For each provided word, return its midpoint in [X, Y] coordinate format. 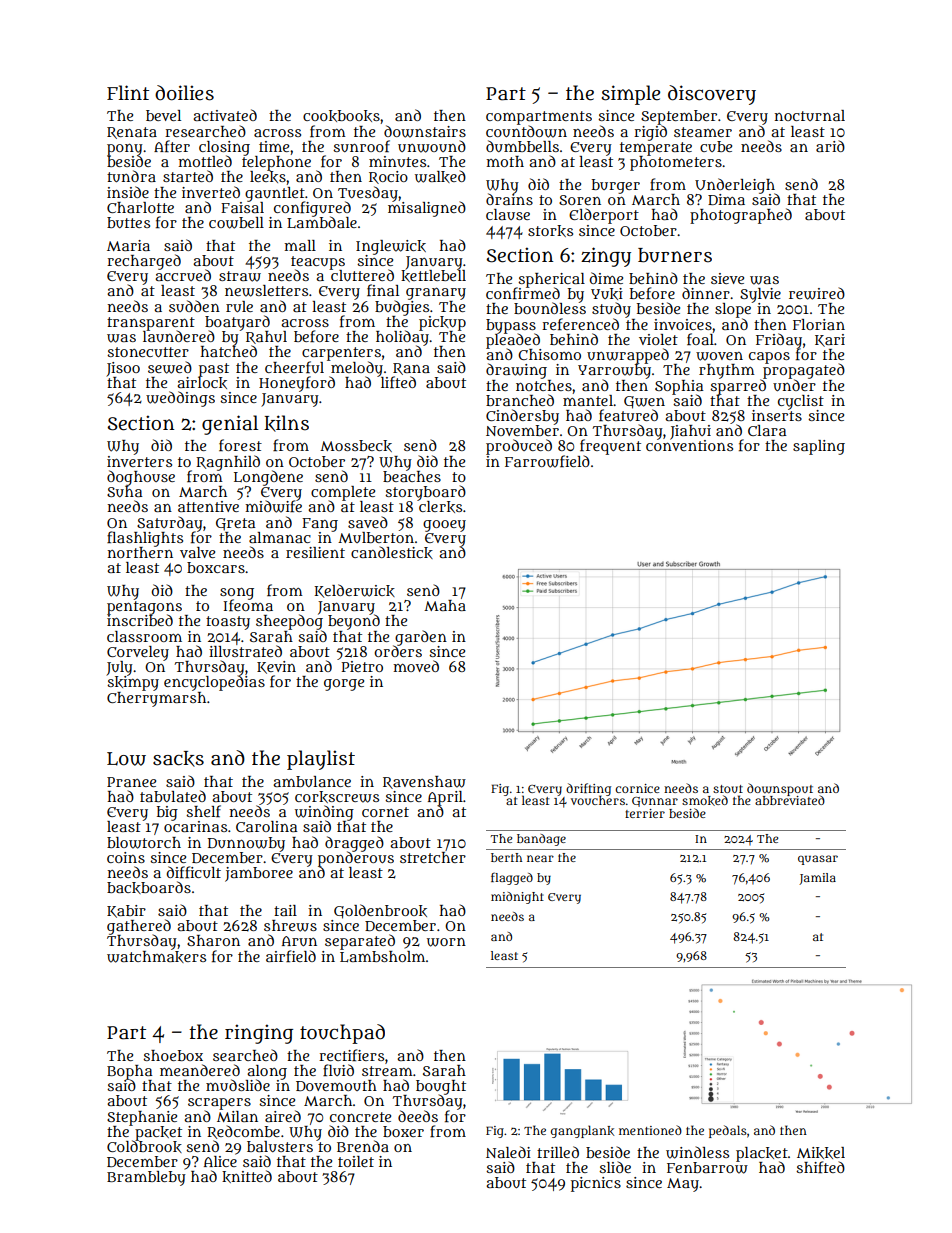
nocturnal [810, 115]
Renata [132, 133]
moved [416, 666]
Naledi [508, 1152]
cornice [637, 788]
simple [631, 95]
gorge [344, 685]
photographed [741, 216]
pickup [442, 323]
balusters [280, 1146]
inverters [139, 461]
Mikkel [821, 1153]
